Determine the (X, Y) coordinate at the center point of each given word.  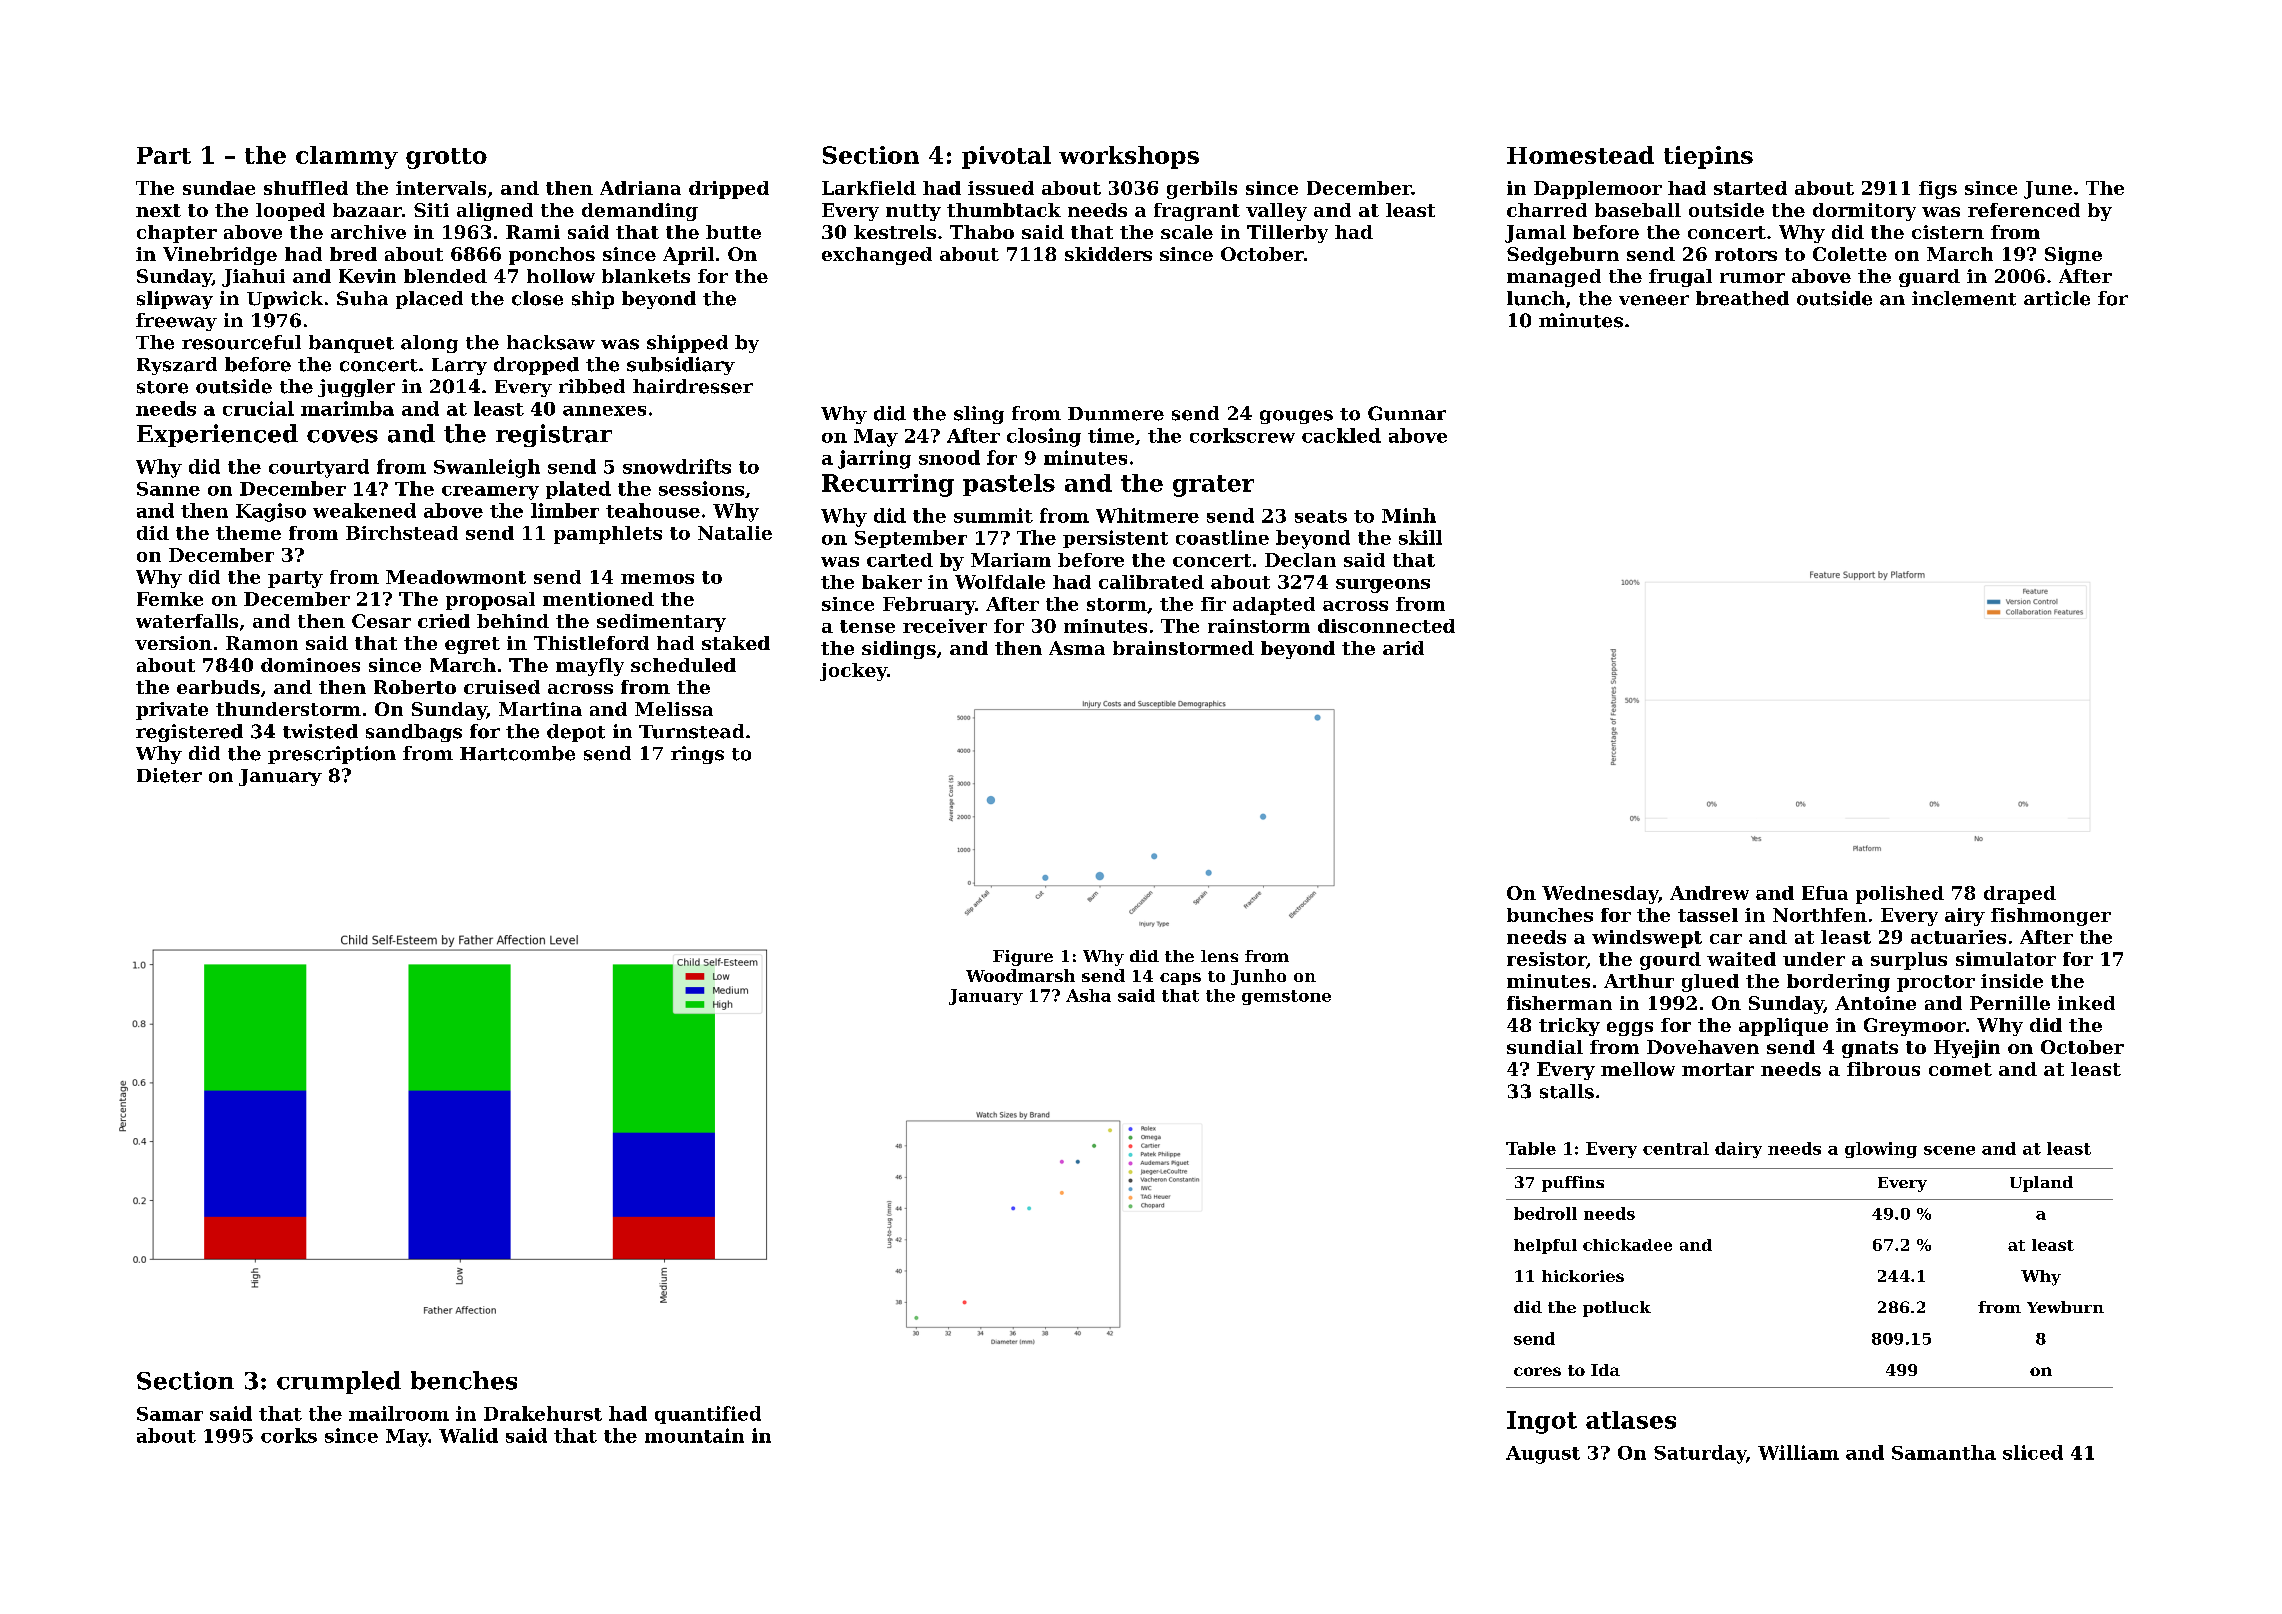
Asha (1088, 995)
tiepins (1708, 157)
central (1676, 1148)
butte (733, 232)
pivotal (1006, 157)
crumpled (339, 1382)
